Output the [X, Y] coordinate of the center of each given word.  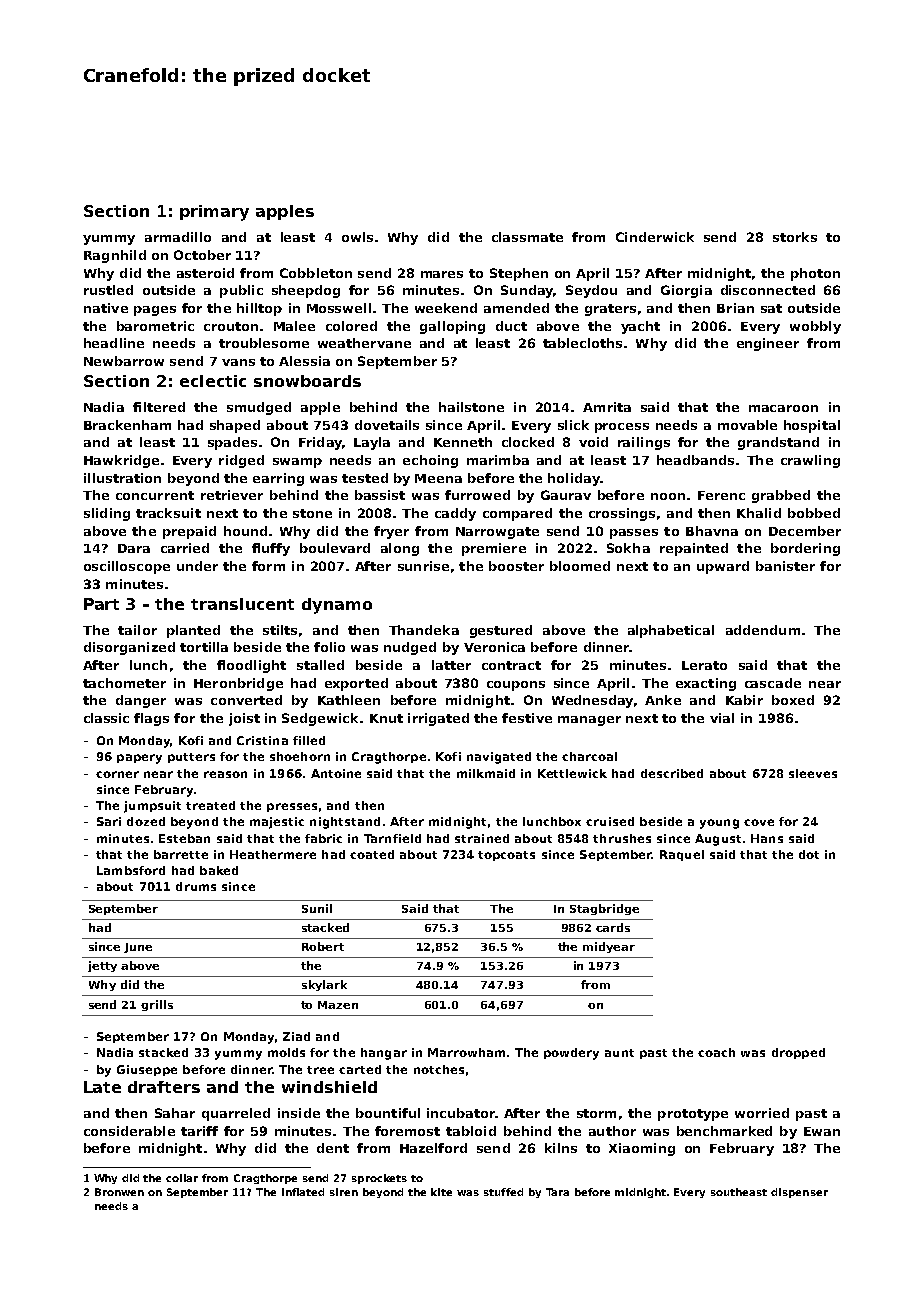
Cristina [262, 740]
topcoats [506, 856]
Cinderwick [655, 237]
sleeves [813, 773]
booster [516, 566]
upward [723, 567]
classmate [527, 237]
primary [214, 213]
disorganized [129, 648]
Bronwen [119, 1192]
